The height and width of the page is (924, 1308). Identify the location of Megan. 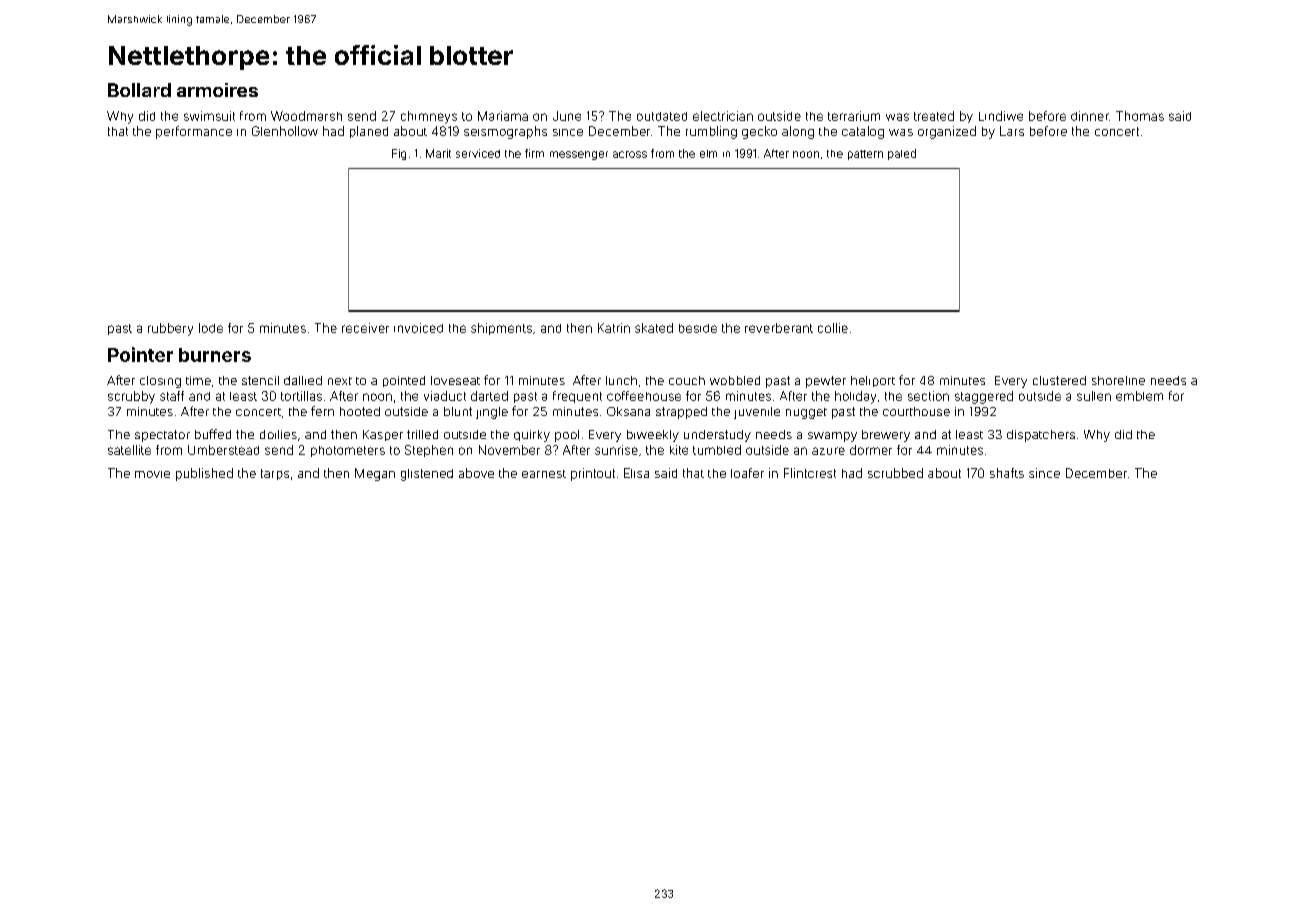
(375, 474).
